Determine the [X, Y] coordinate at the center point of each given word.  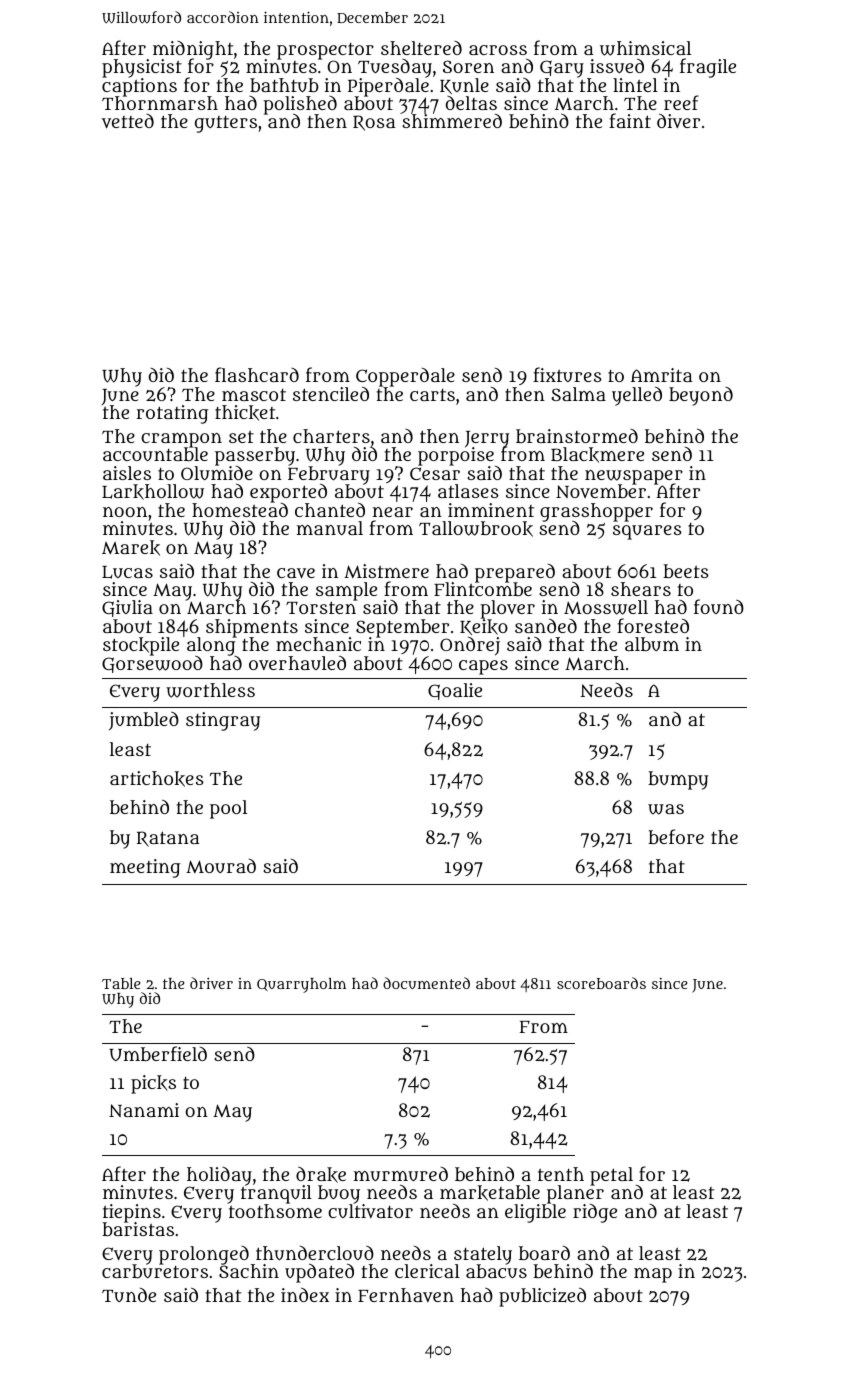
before [676, 836]
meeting [145, 868]
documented [426, 983]
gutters [226, 124]
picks [153, 1084]
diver [678, 120]
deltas [471, 103]
